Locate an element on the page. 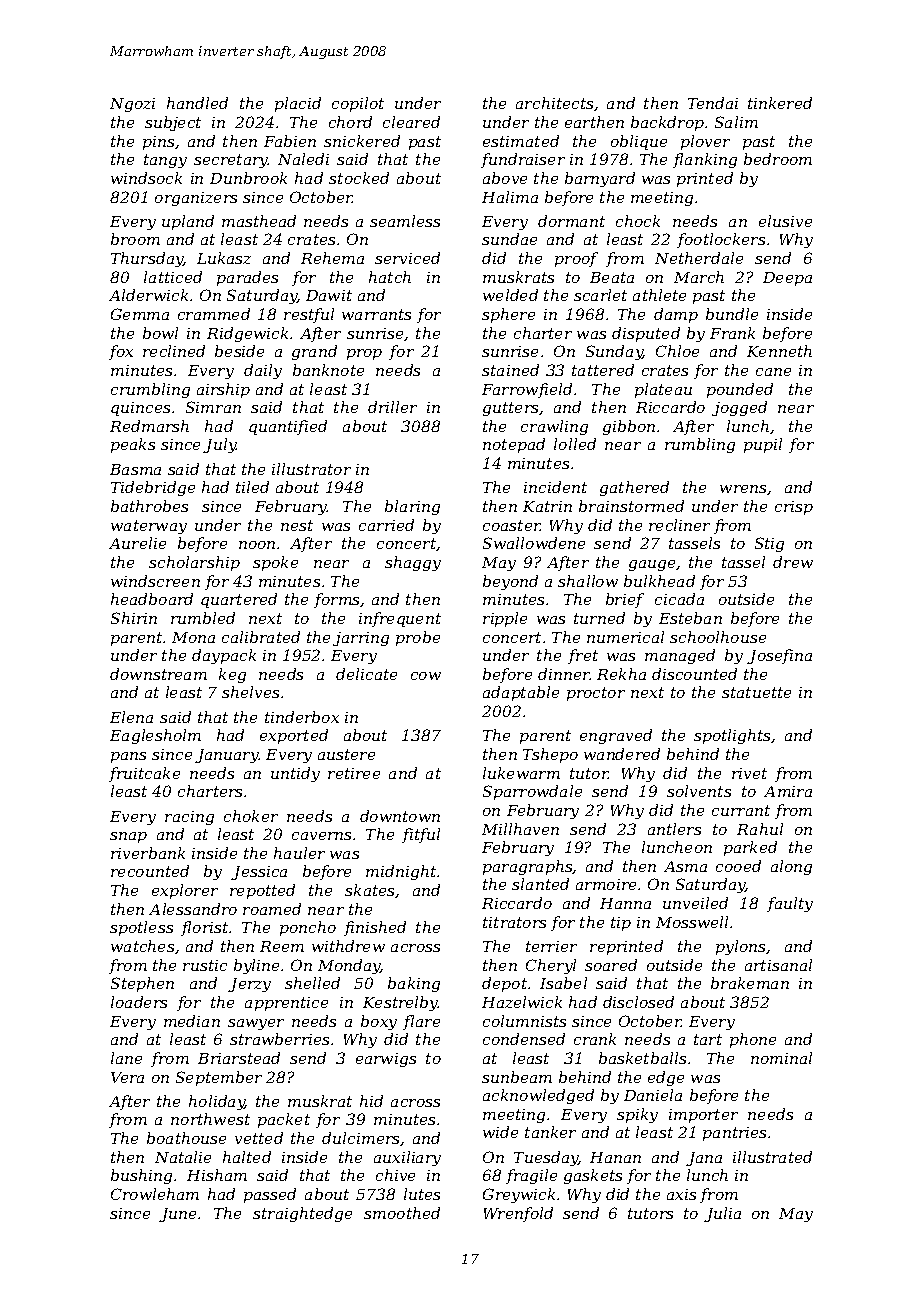 The image size is (924, 1308). loaders is located at coordinates (139, 1002).
